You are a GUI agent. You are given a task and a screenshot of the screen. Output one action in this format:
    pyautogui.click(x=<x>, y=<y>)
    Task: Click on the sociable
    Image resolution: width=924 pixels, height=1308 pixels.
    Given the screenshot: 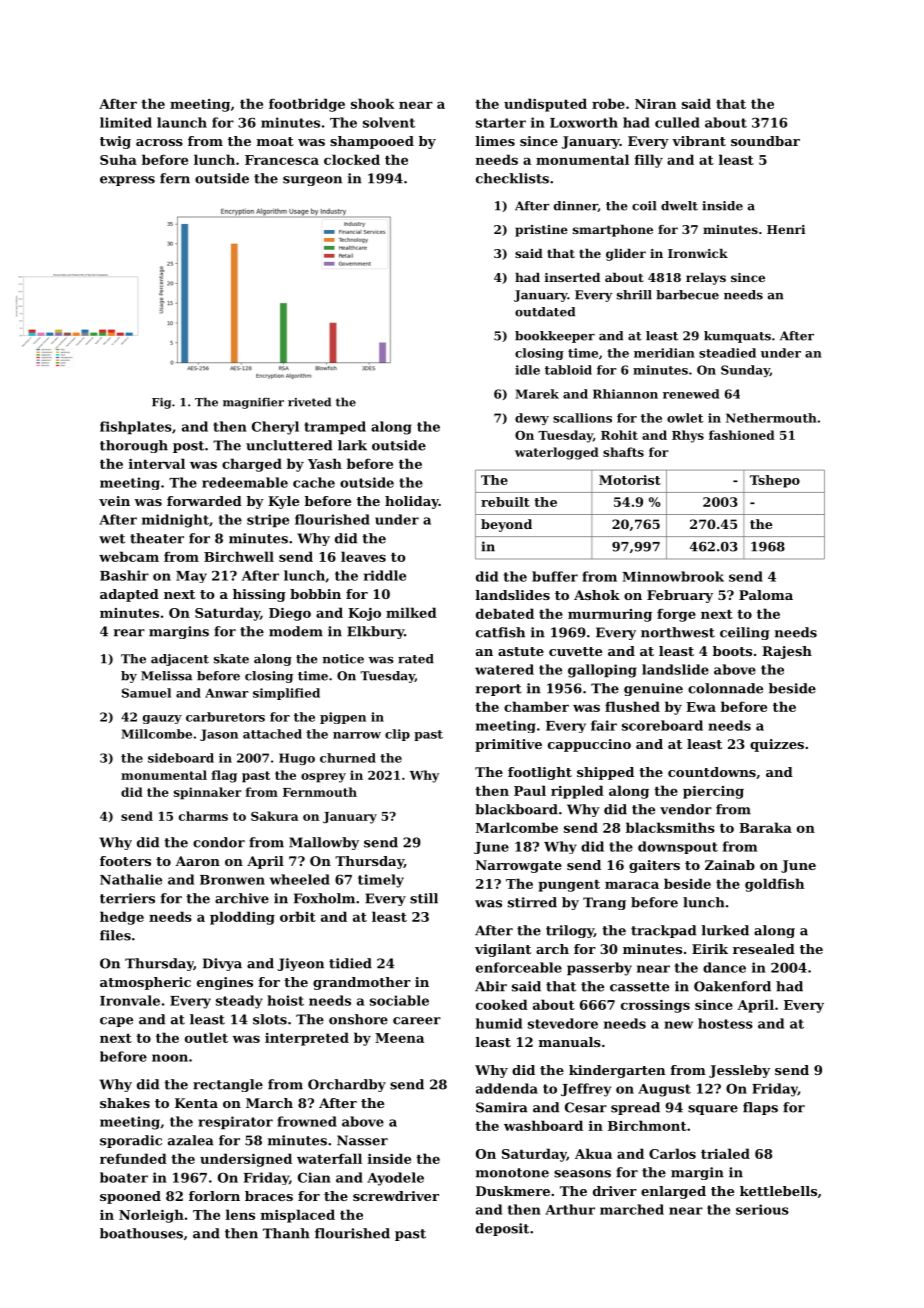 What is the action you would take?
    pyautogui.click(x=399, y=1000)
